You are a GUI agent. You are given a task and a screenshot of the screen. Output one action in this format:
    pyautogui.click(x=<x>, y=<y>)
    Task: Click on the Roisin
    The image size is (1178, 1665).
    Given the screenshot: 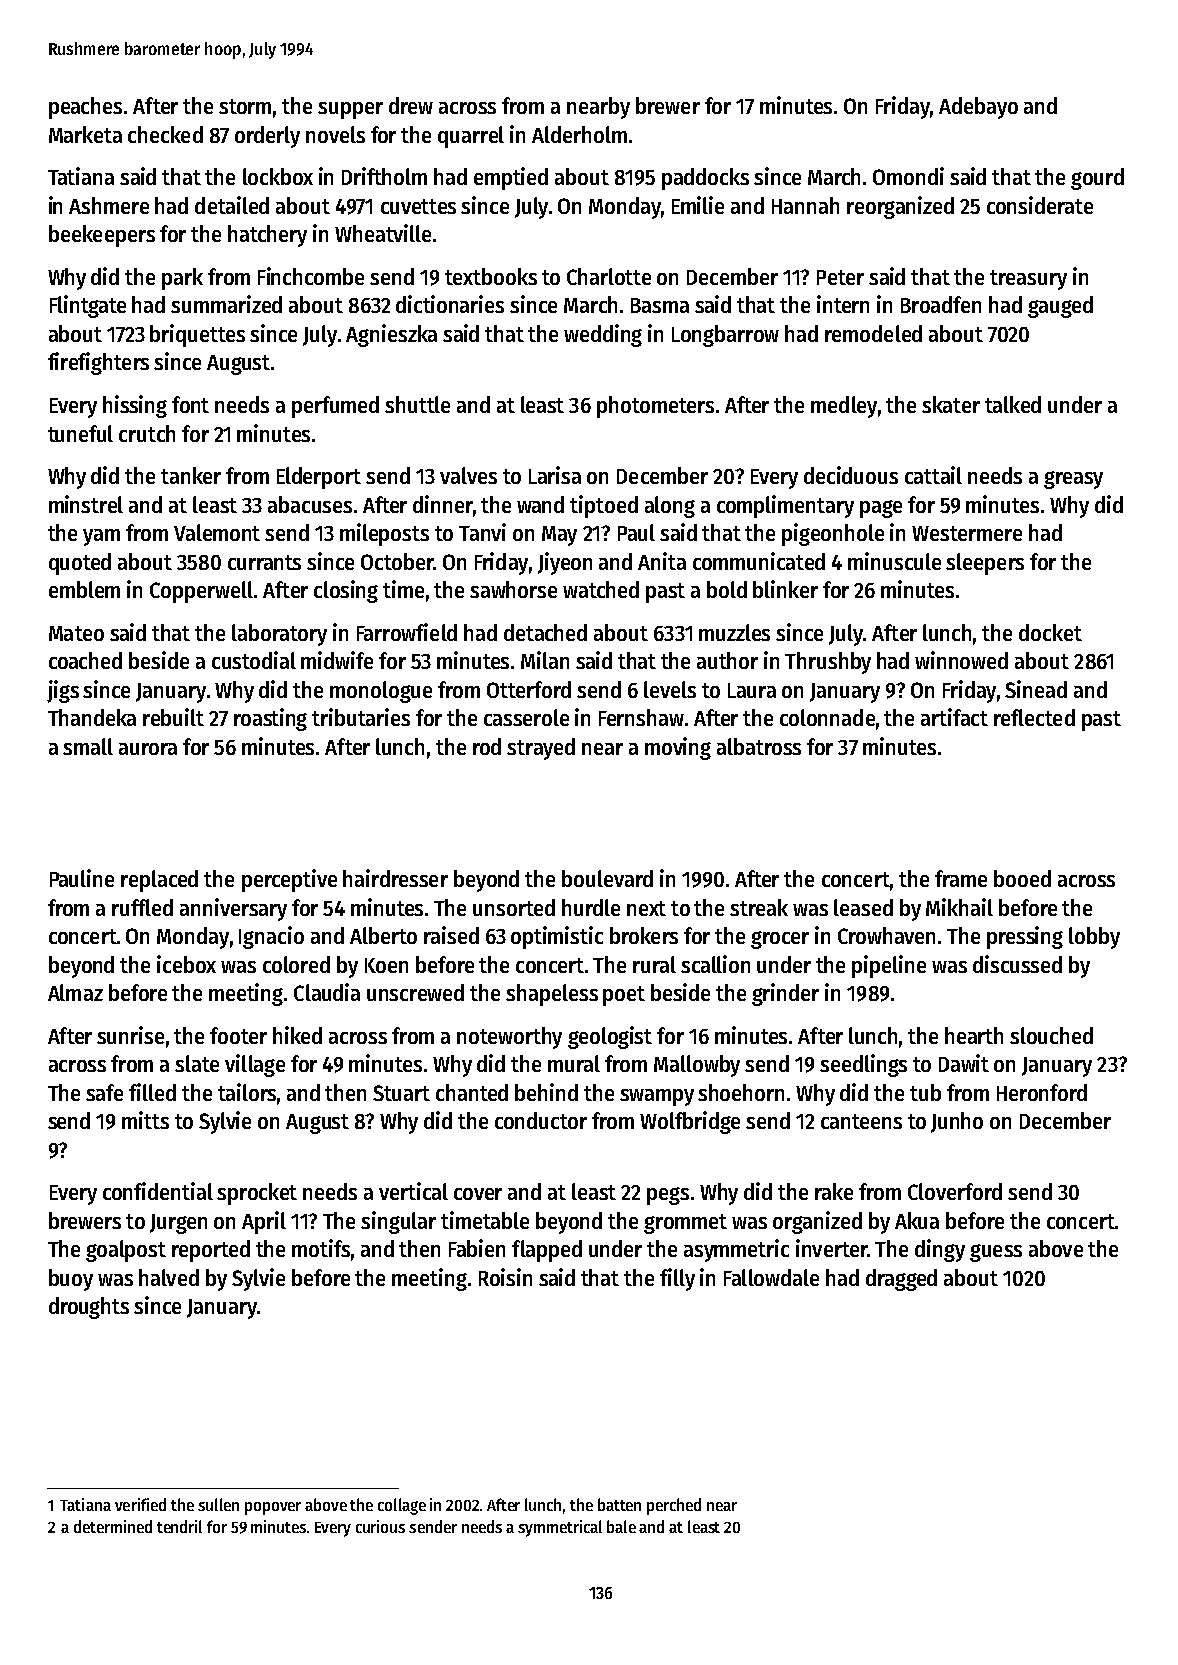 What is the action you would take?
    pyautogui.click(x=505, y=1277)
